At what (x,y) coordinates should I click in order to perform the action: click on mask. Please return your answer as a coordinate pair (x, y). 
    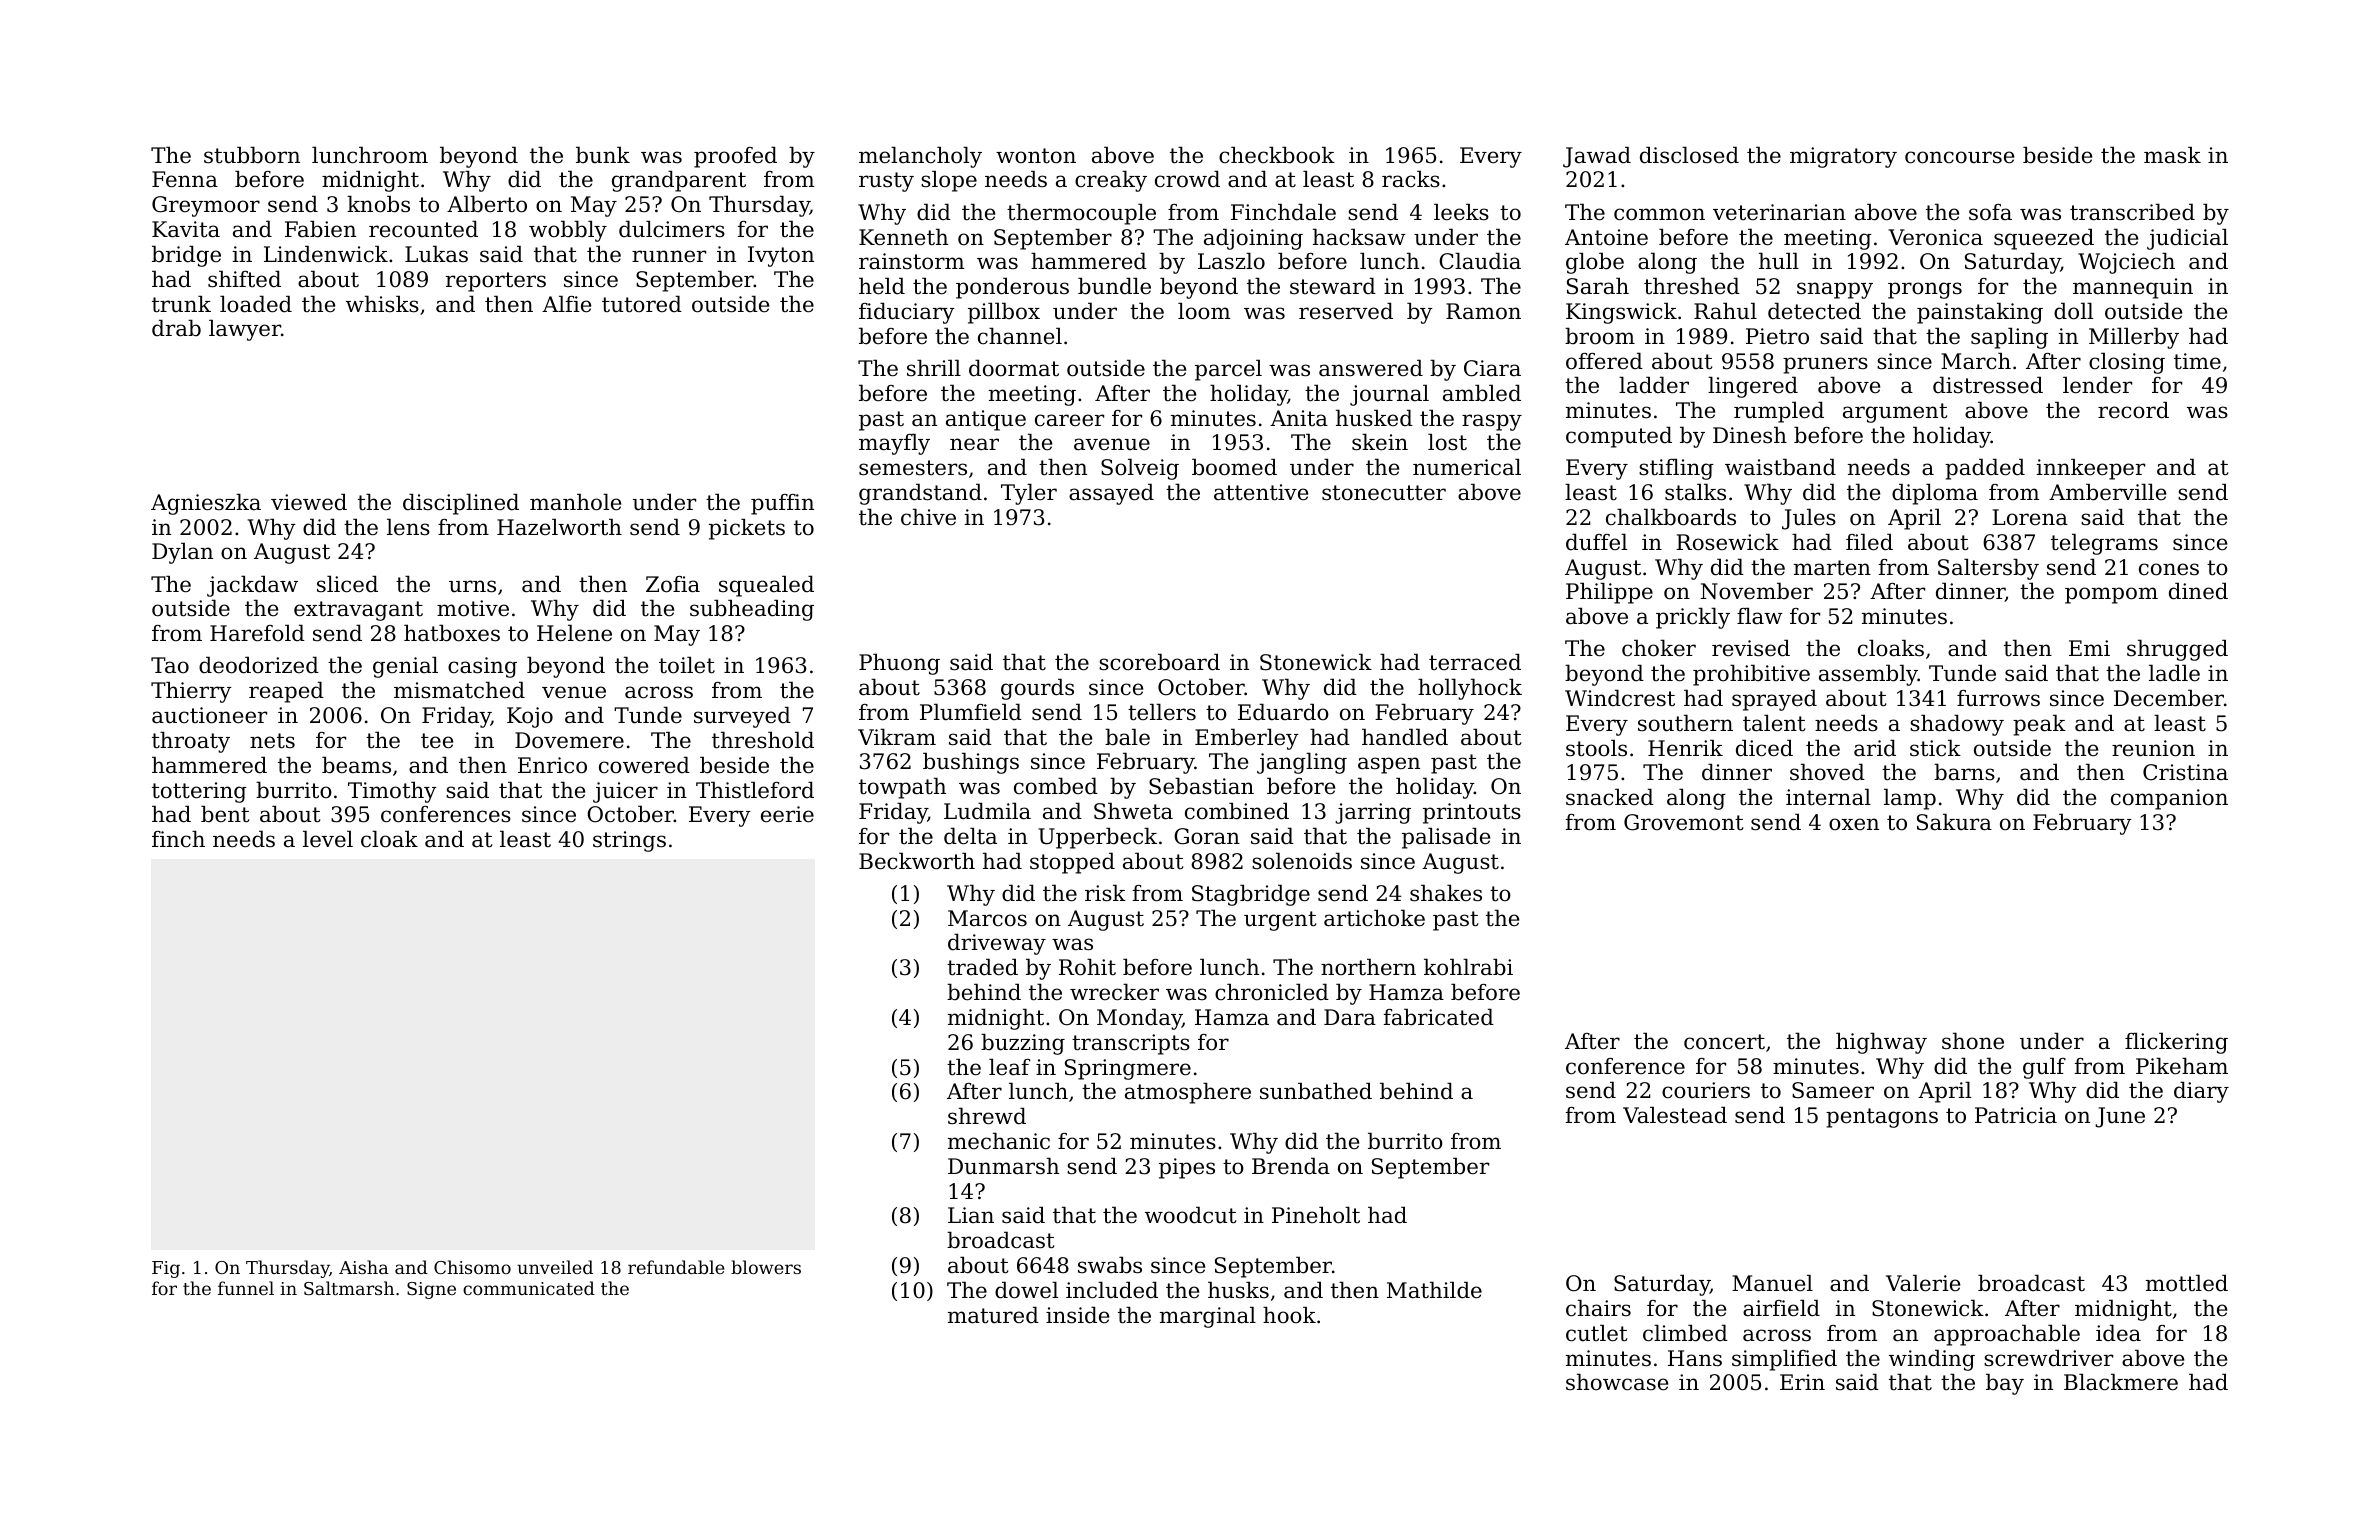
    Looking at the image, I should click on (2172, 155).
